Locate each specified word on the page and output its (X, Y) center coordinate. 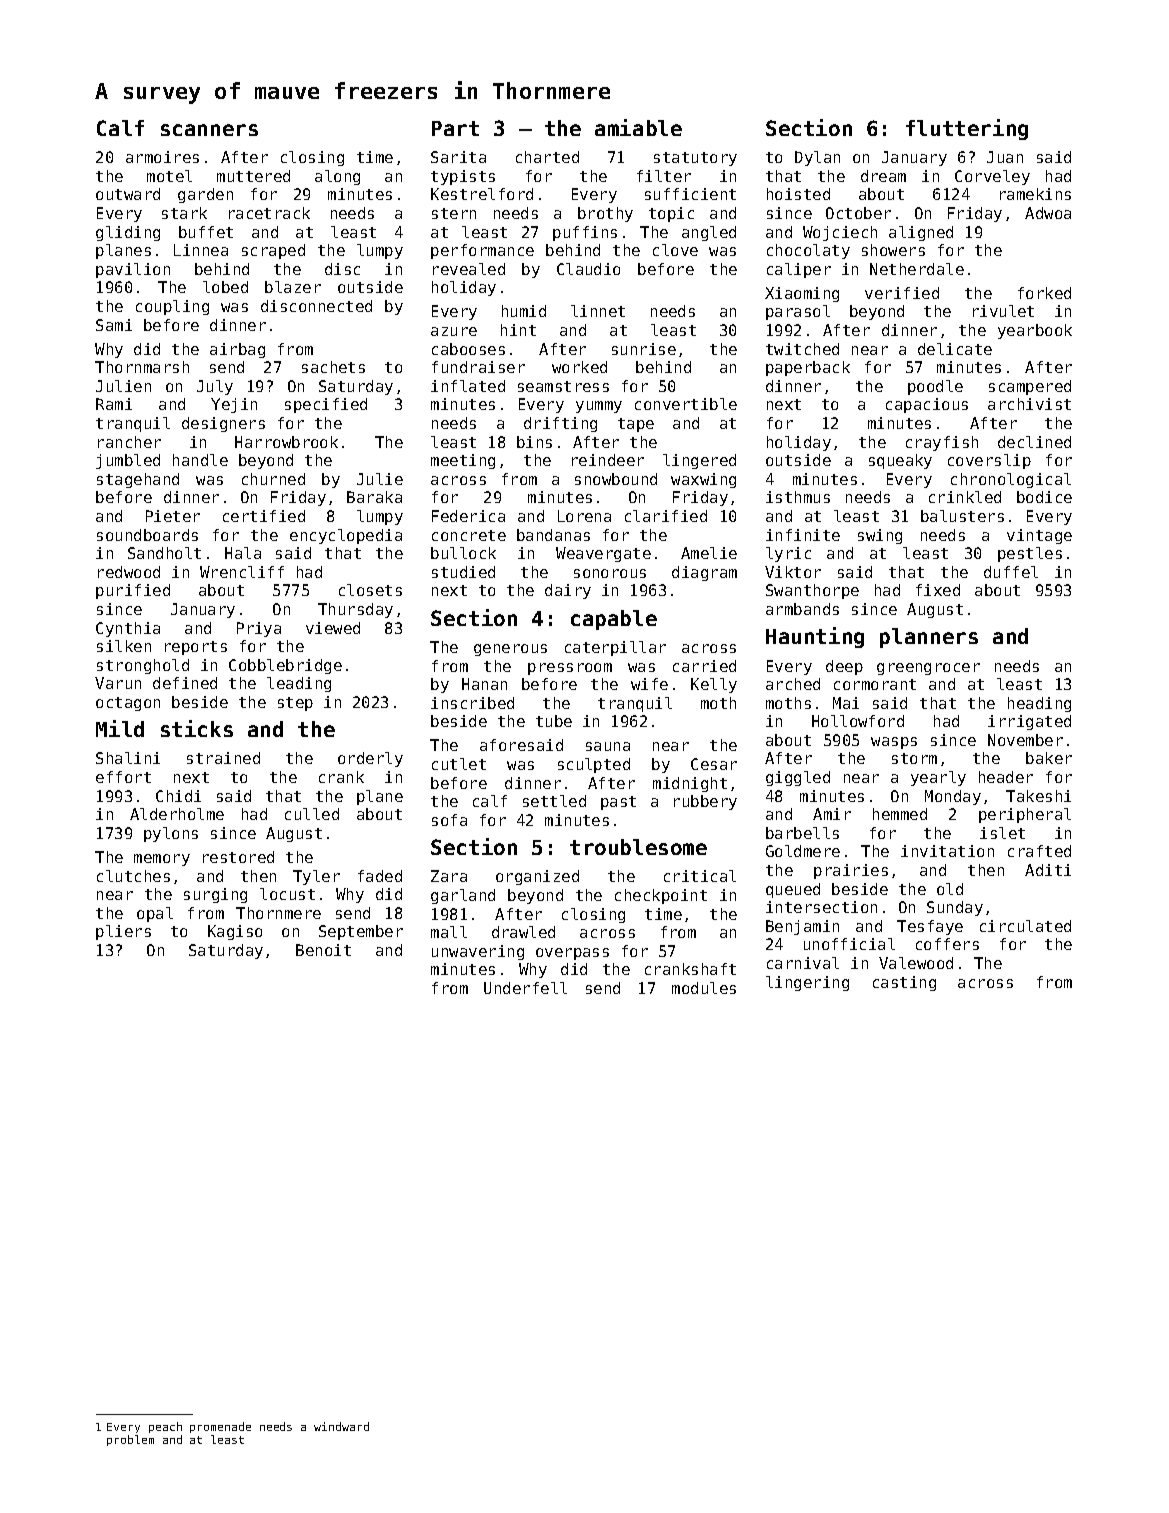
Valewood (916, 963)
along (337, 177)
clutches (133, 876)
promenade (220, 1427)
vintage (1039, 536)
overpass (572, 954)
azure (454, 331)
